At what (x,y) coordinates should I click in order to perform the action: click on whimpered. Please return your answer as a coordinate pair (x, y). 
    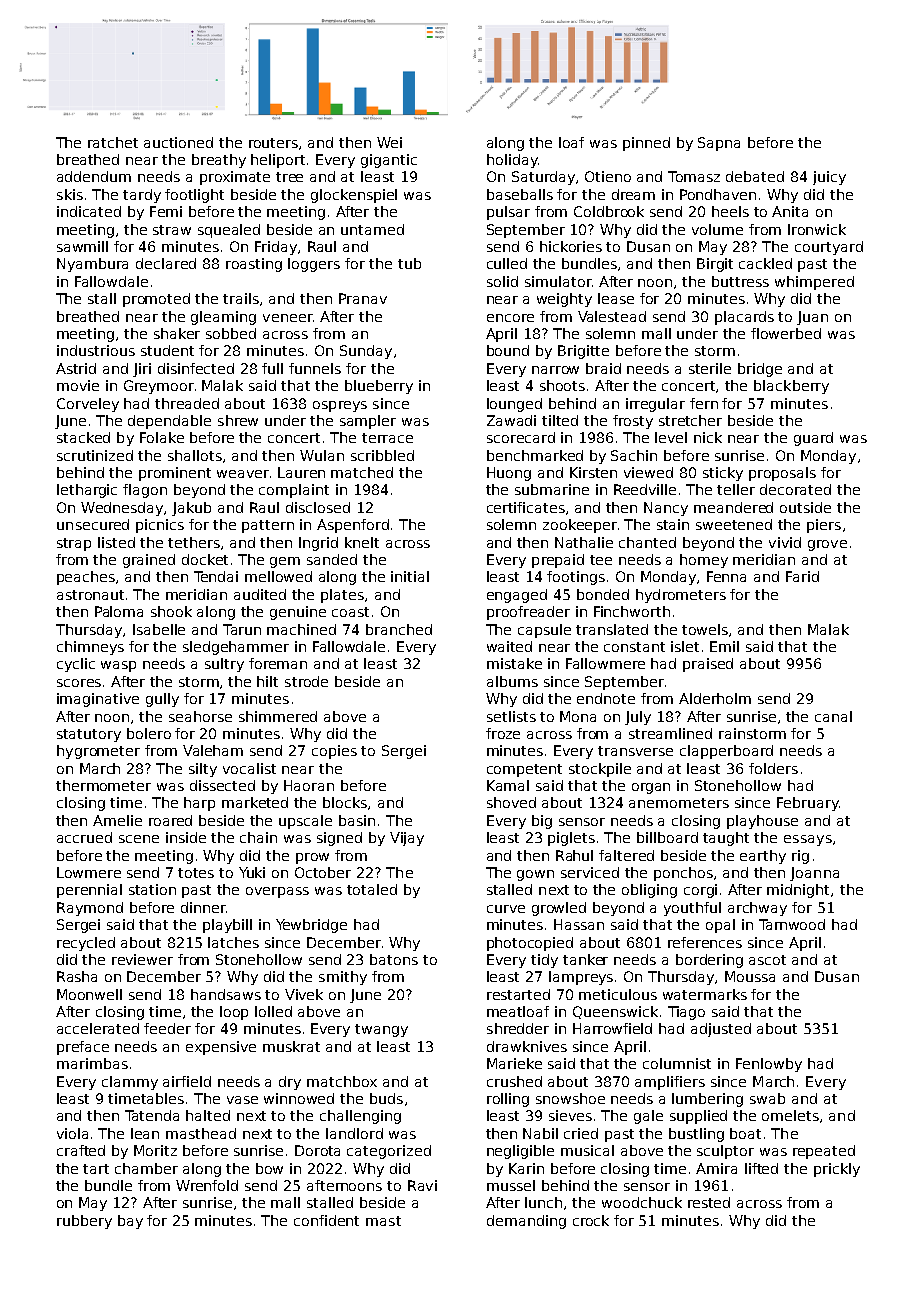
    Looking at the image, I should click on (814, 283).
